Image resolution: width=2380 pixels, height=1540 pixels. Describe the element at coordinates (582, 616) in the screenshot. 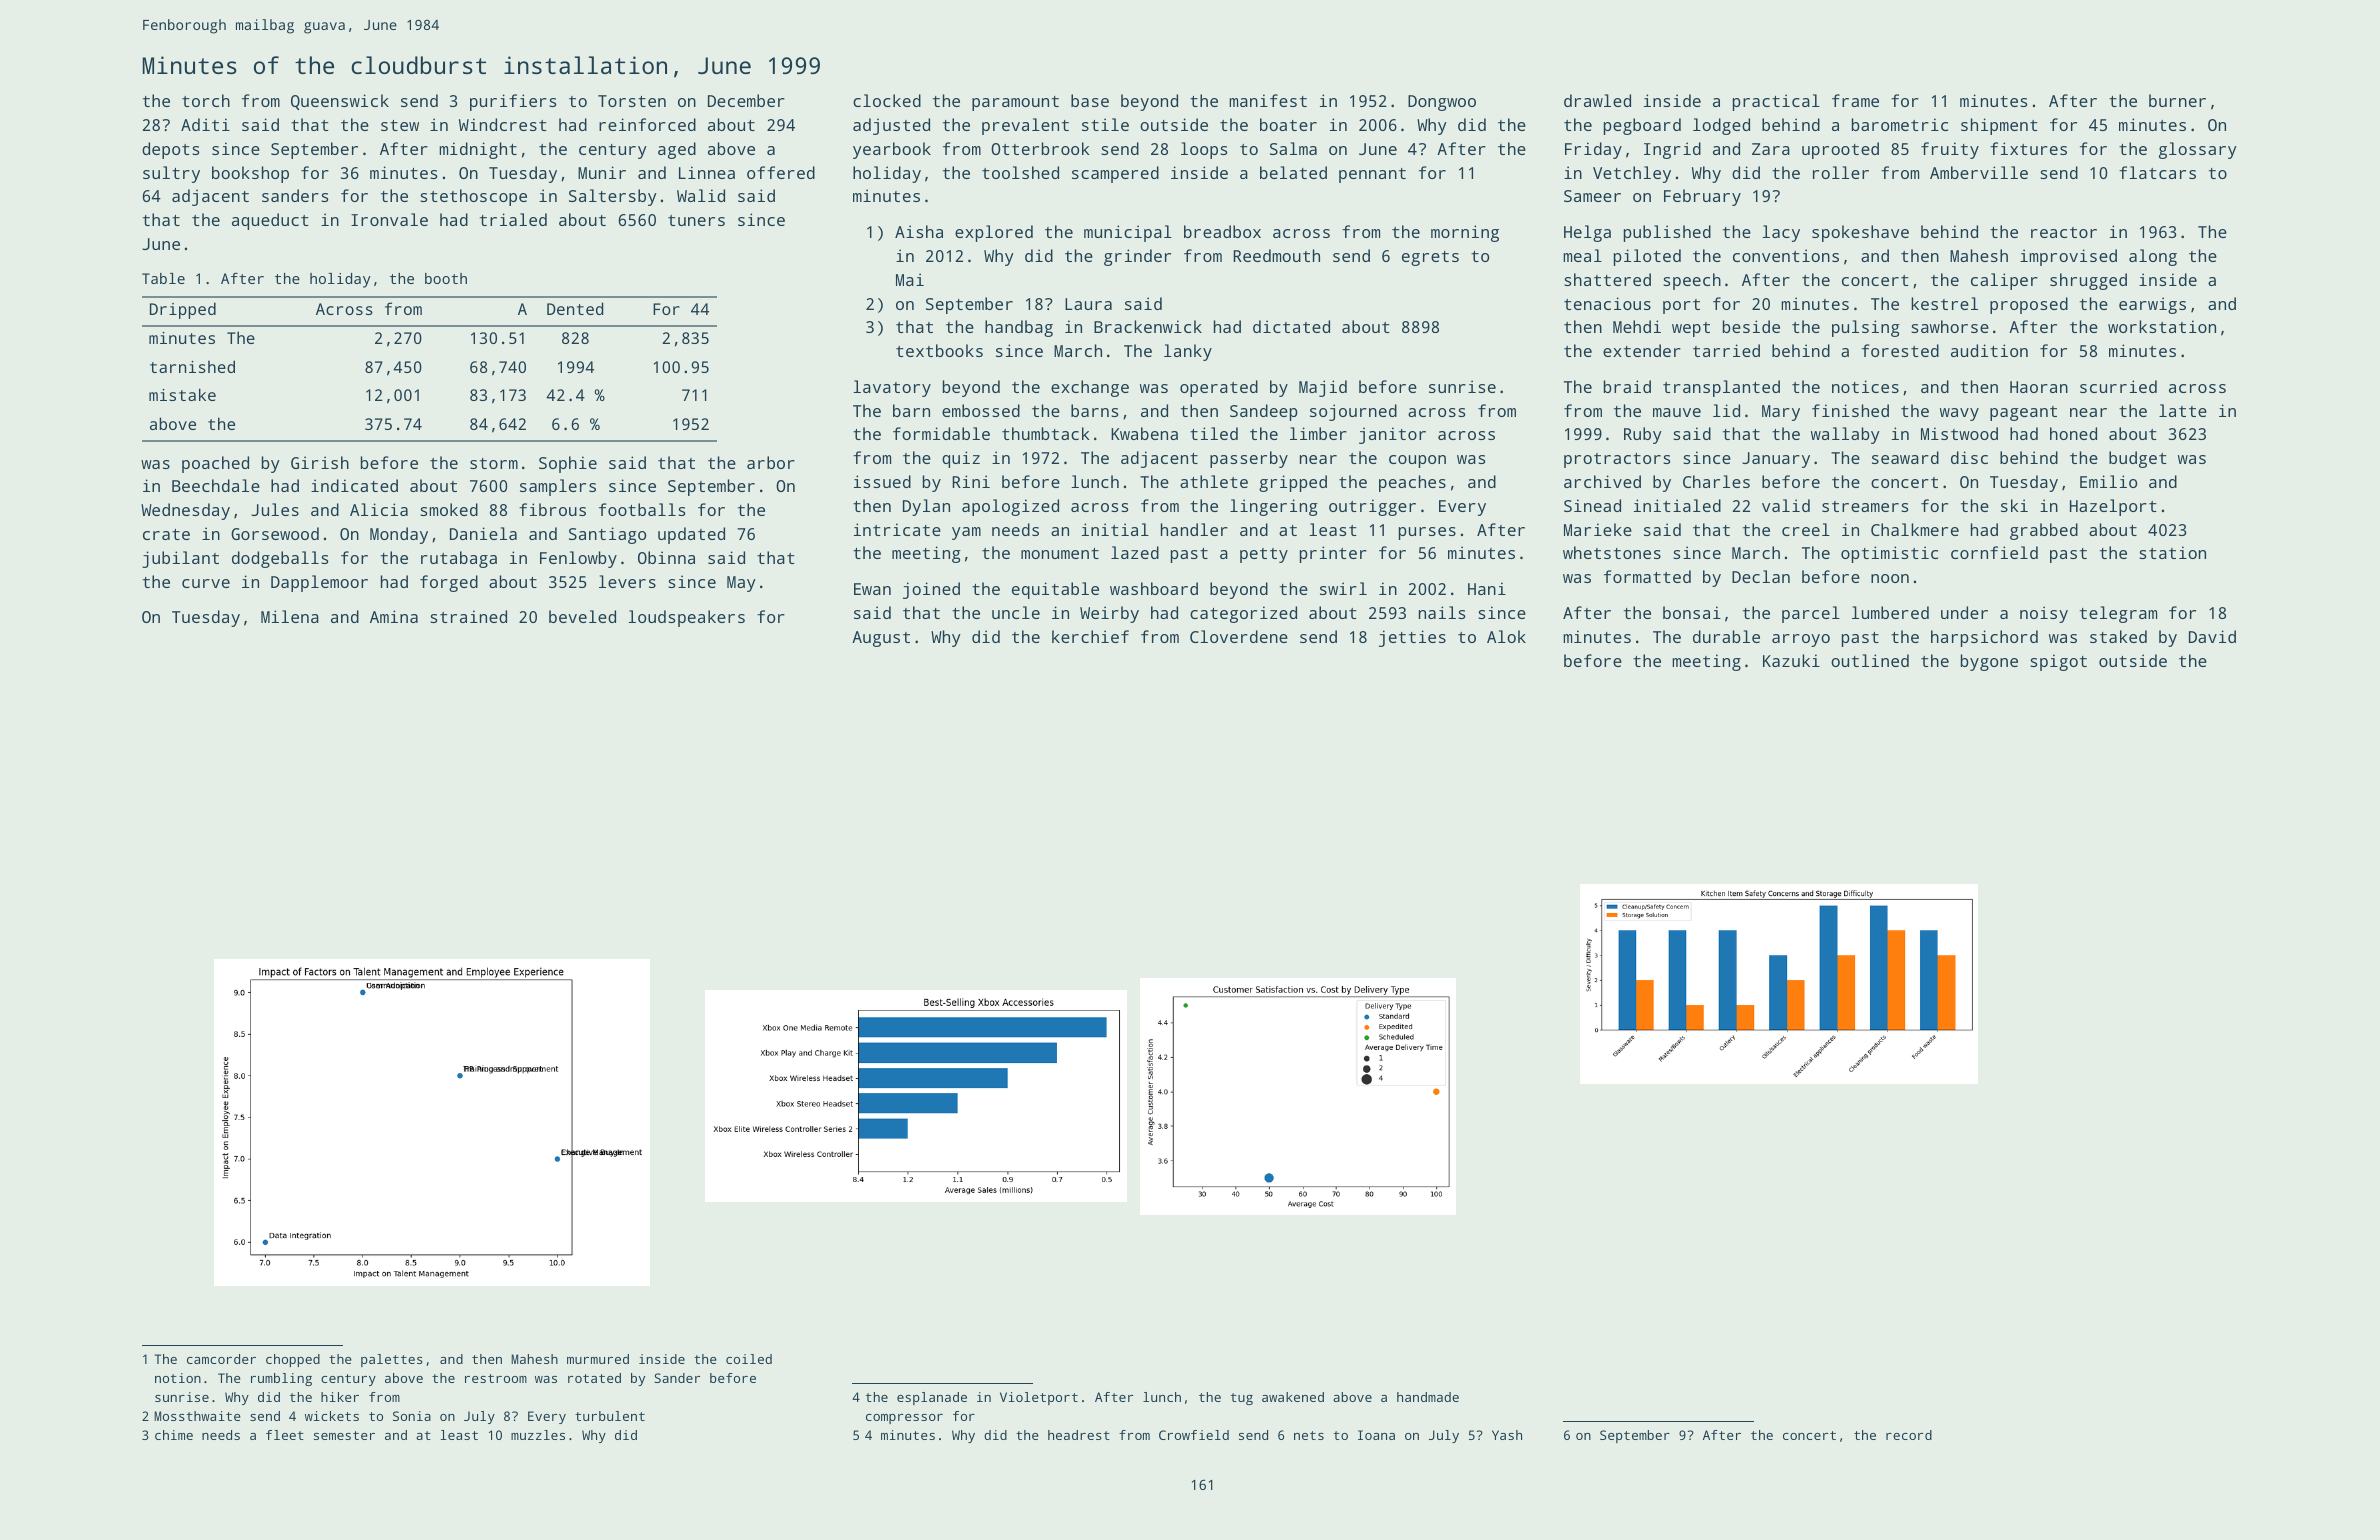

I see `beveled` at that location.
